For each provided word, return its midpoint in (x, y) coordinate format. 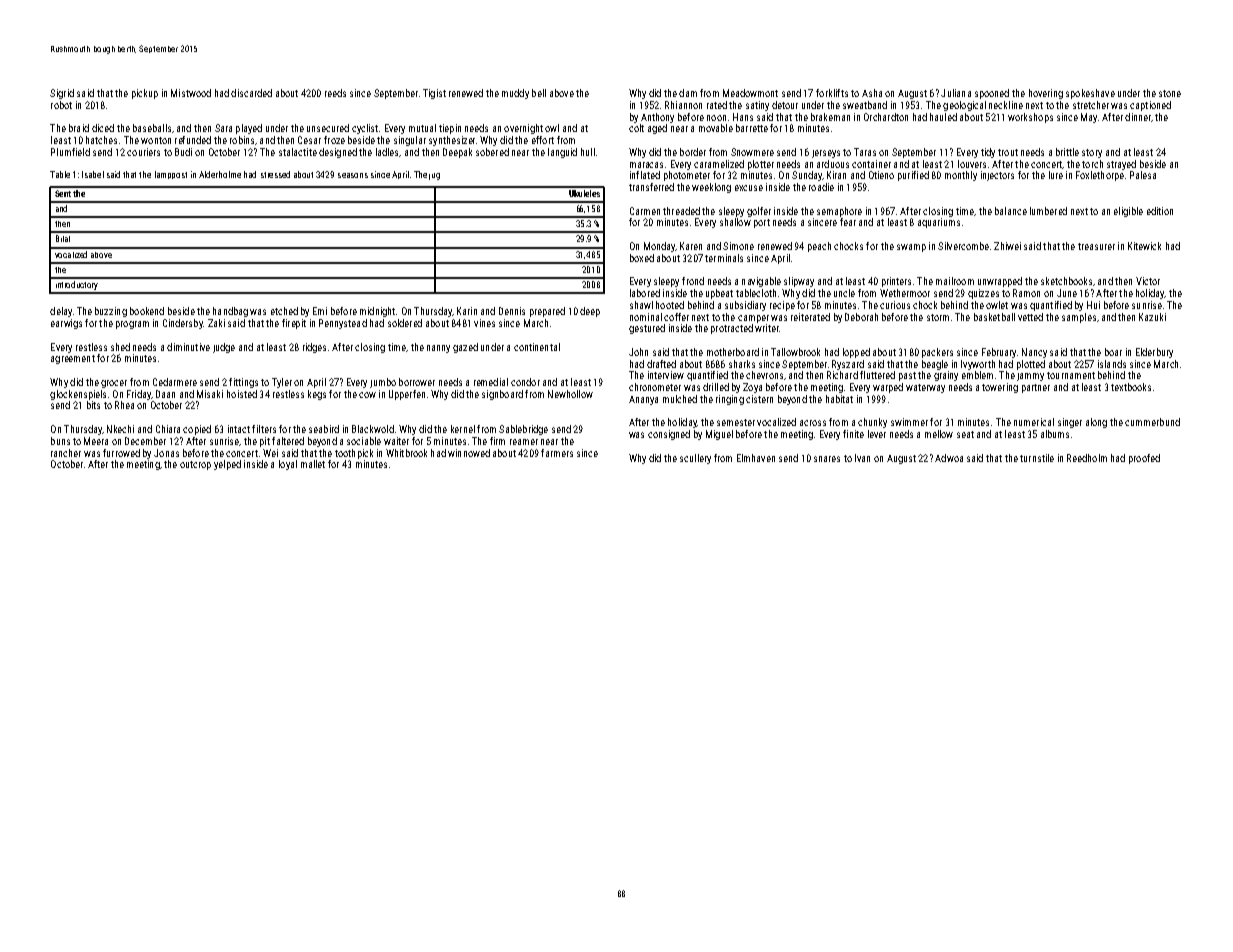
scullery (695, 459)
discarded (251, 93)
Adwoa (949, 458)
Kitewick (1144, 246)
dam (688, 93)
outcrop (195, 465)
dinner (1138, 117)
